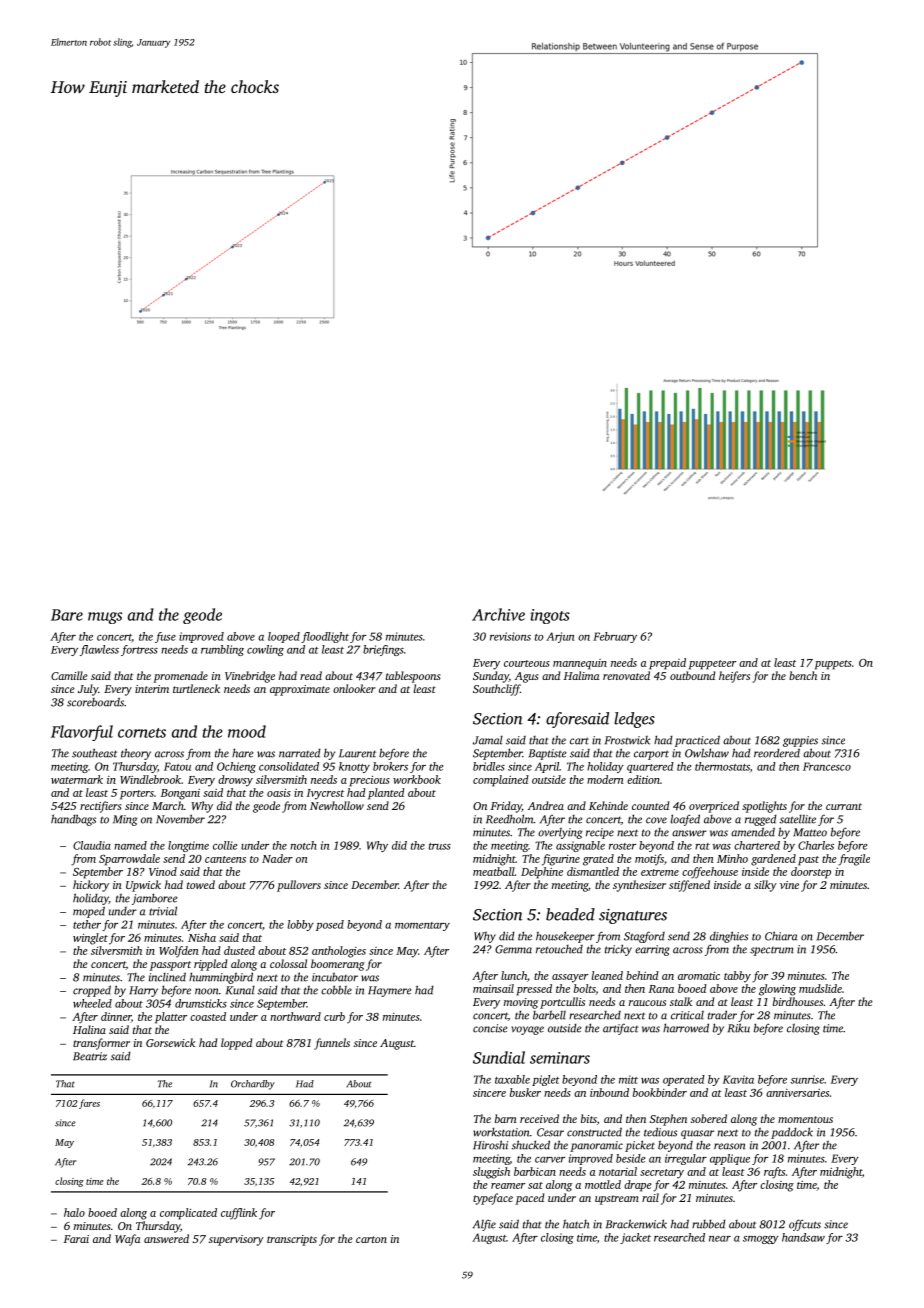 The width and height of the screenshot is (924, 1308). What do you see at coordinates (686, 1028) in the screenshot?
I see `harrowed` at bounding box center [686, 1028].
